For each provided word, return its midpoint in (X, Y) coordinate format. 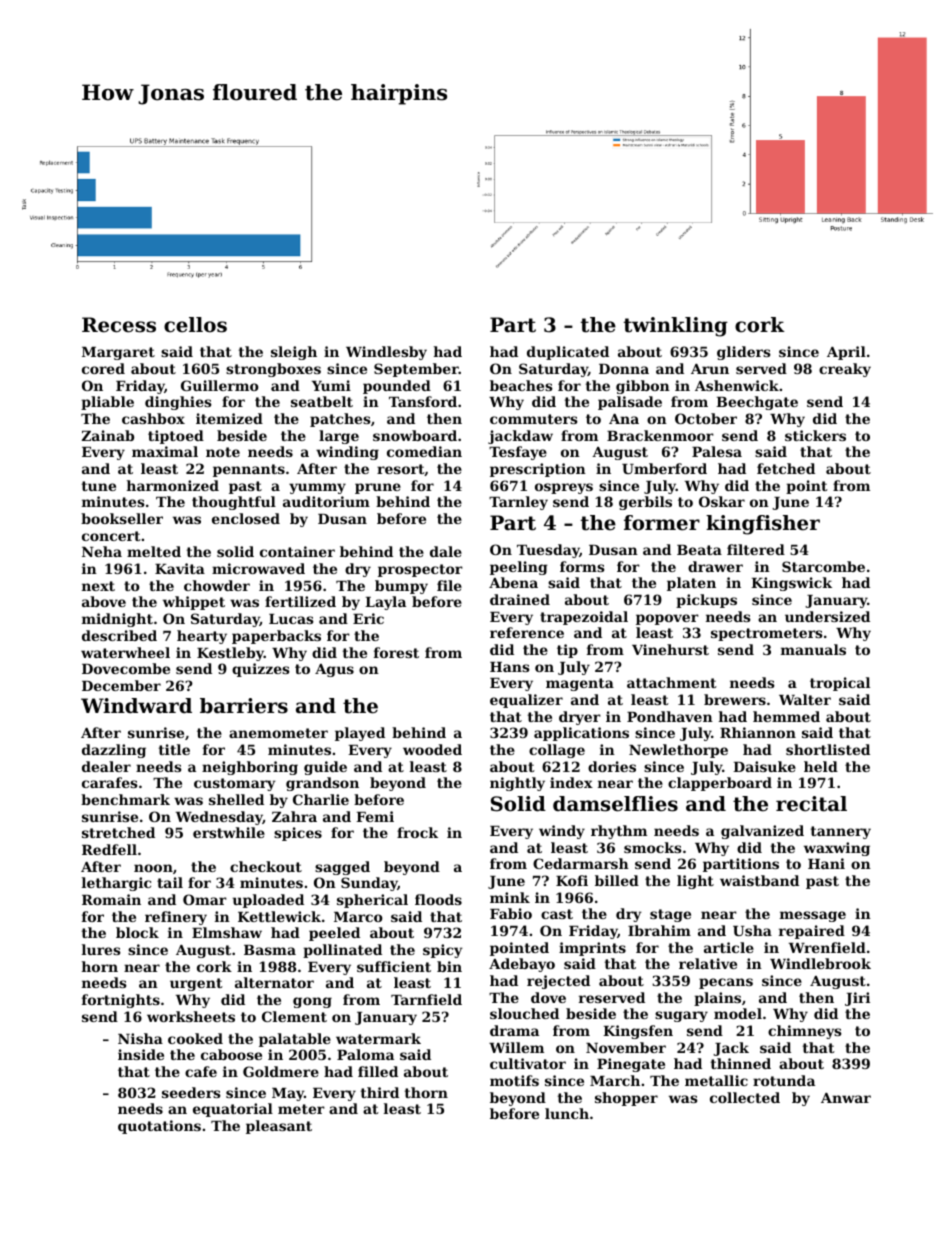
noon (153, 868)
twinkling (676, 327)
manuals (813, 649)
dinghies (178, 403)
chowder (217, 585)
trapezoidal (584, 618)
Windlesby (386, 353)
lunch (567, 1113)
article (729, 947)
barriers (244, 706)
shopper (626, 1099)
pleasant (279, 1127)
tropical (840, 684)
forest (396, 652)
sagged (342, 868)
